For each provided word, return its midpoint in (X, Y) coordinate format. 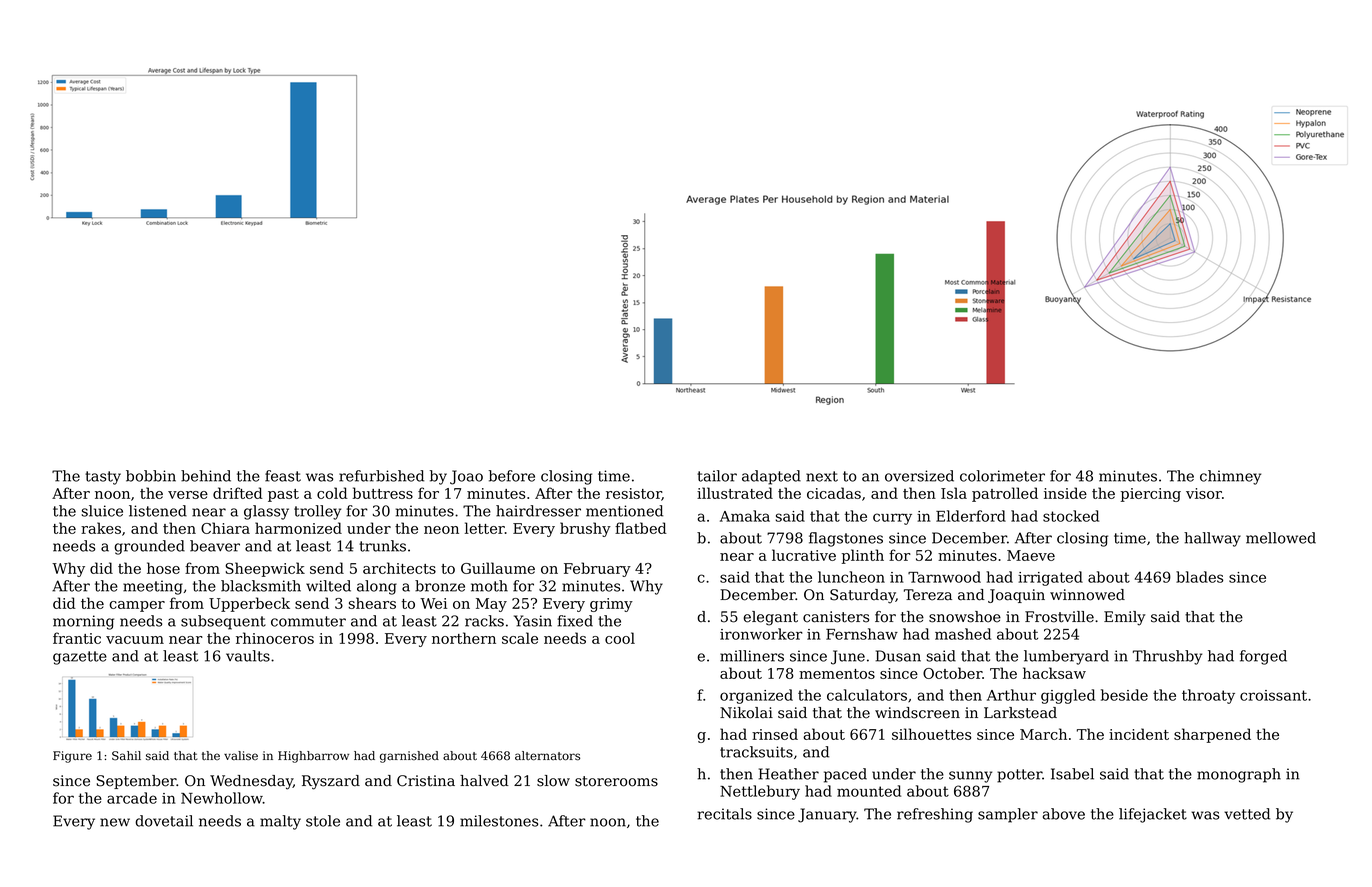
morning (83, 622)
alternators (547, 756)
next (822, 476)
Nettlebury (760, 792)
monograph (1239, 775)
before (512, 476)
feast (283, 476)
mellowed (1281, 538)
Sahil (126, 756)
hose (163, 568)
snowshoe (965, 617)
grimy (611, 605)
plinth (863, 556)
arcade (132, 798)
